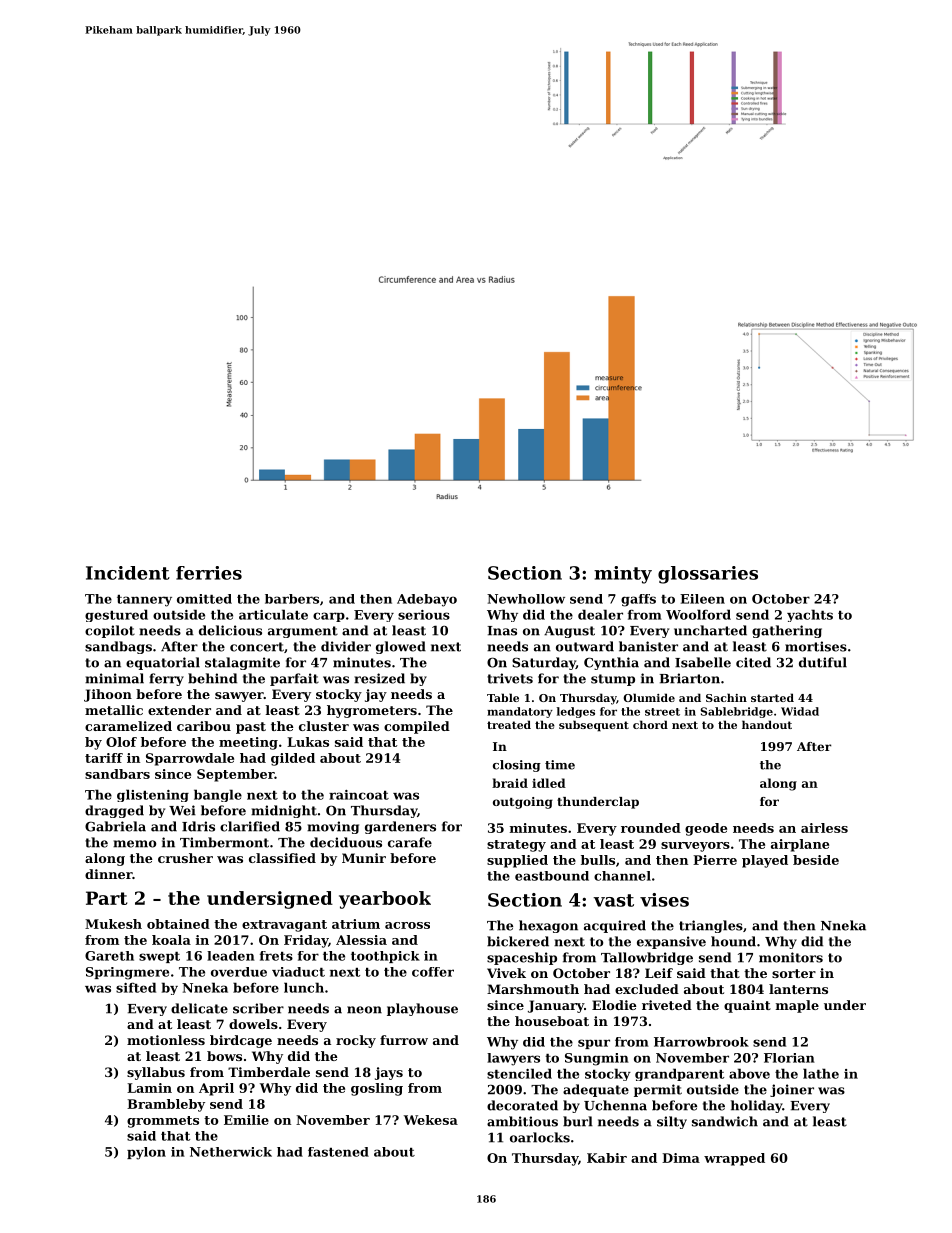 The width and height of the screenshot is (952, 1233). What do you see at coordinates (146, 1153) in the screenshot?
I see `pylon` at bounding box center [146, 1153].
